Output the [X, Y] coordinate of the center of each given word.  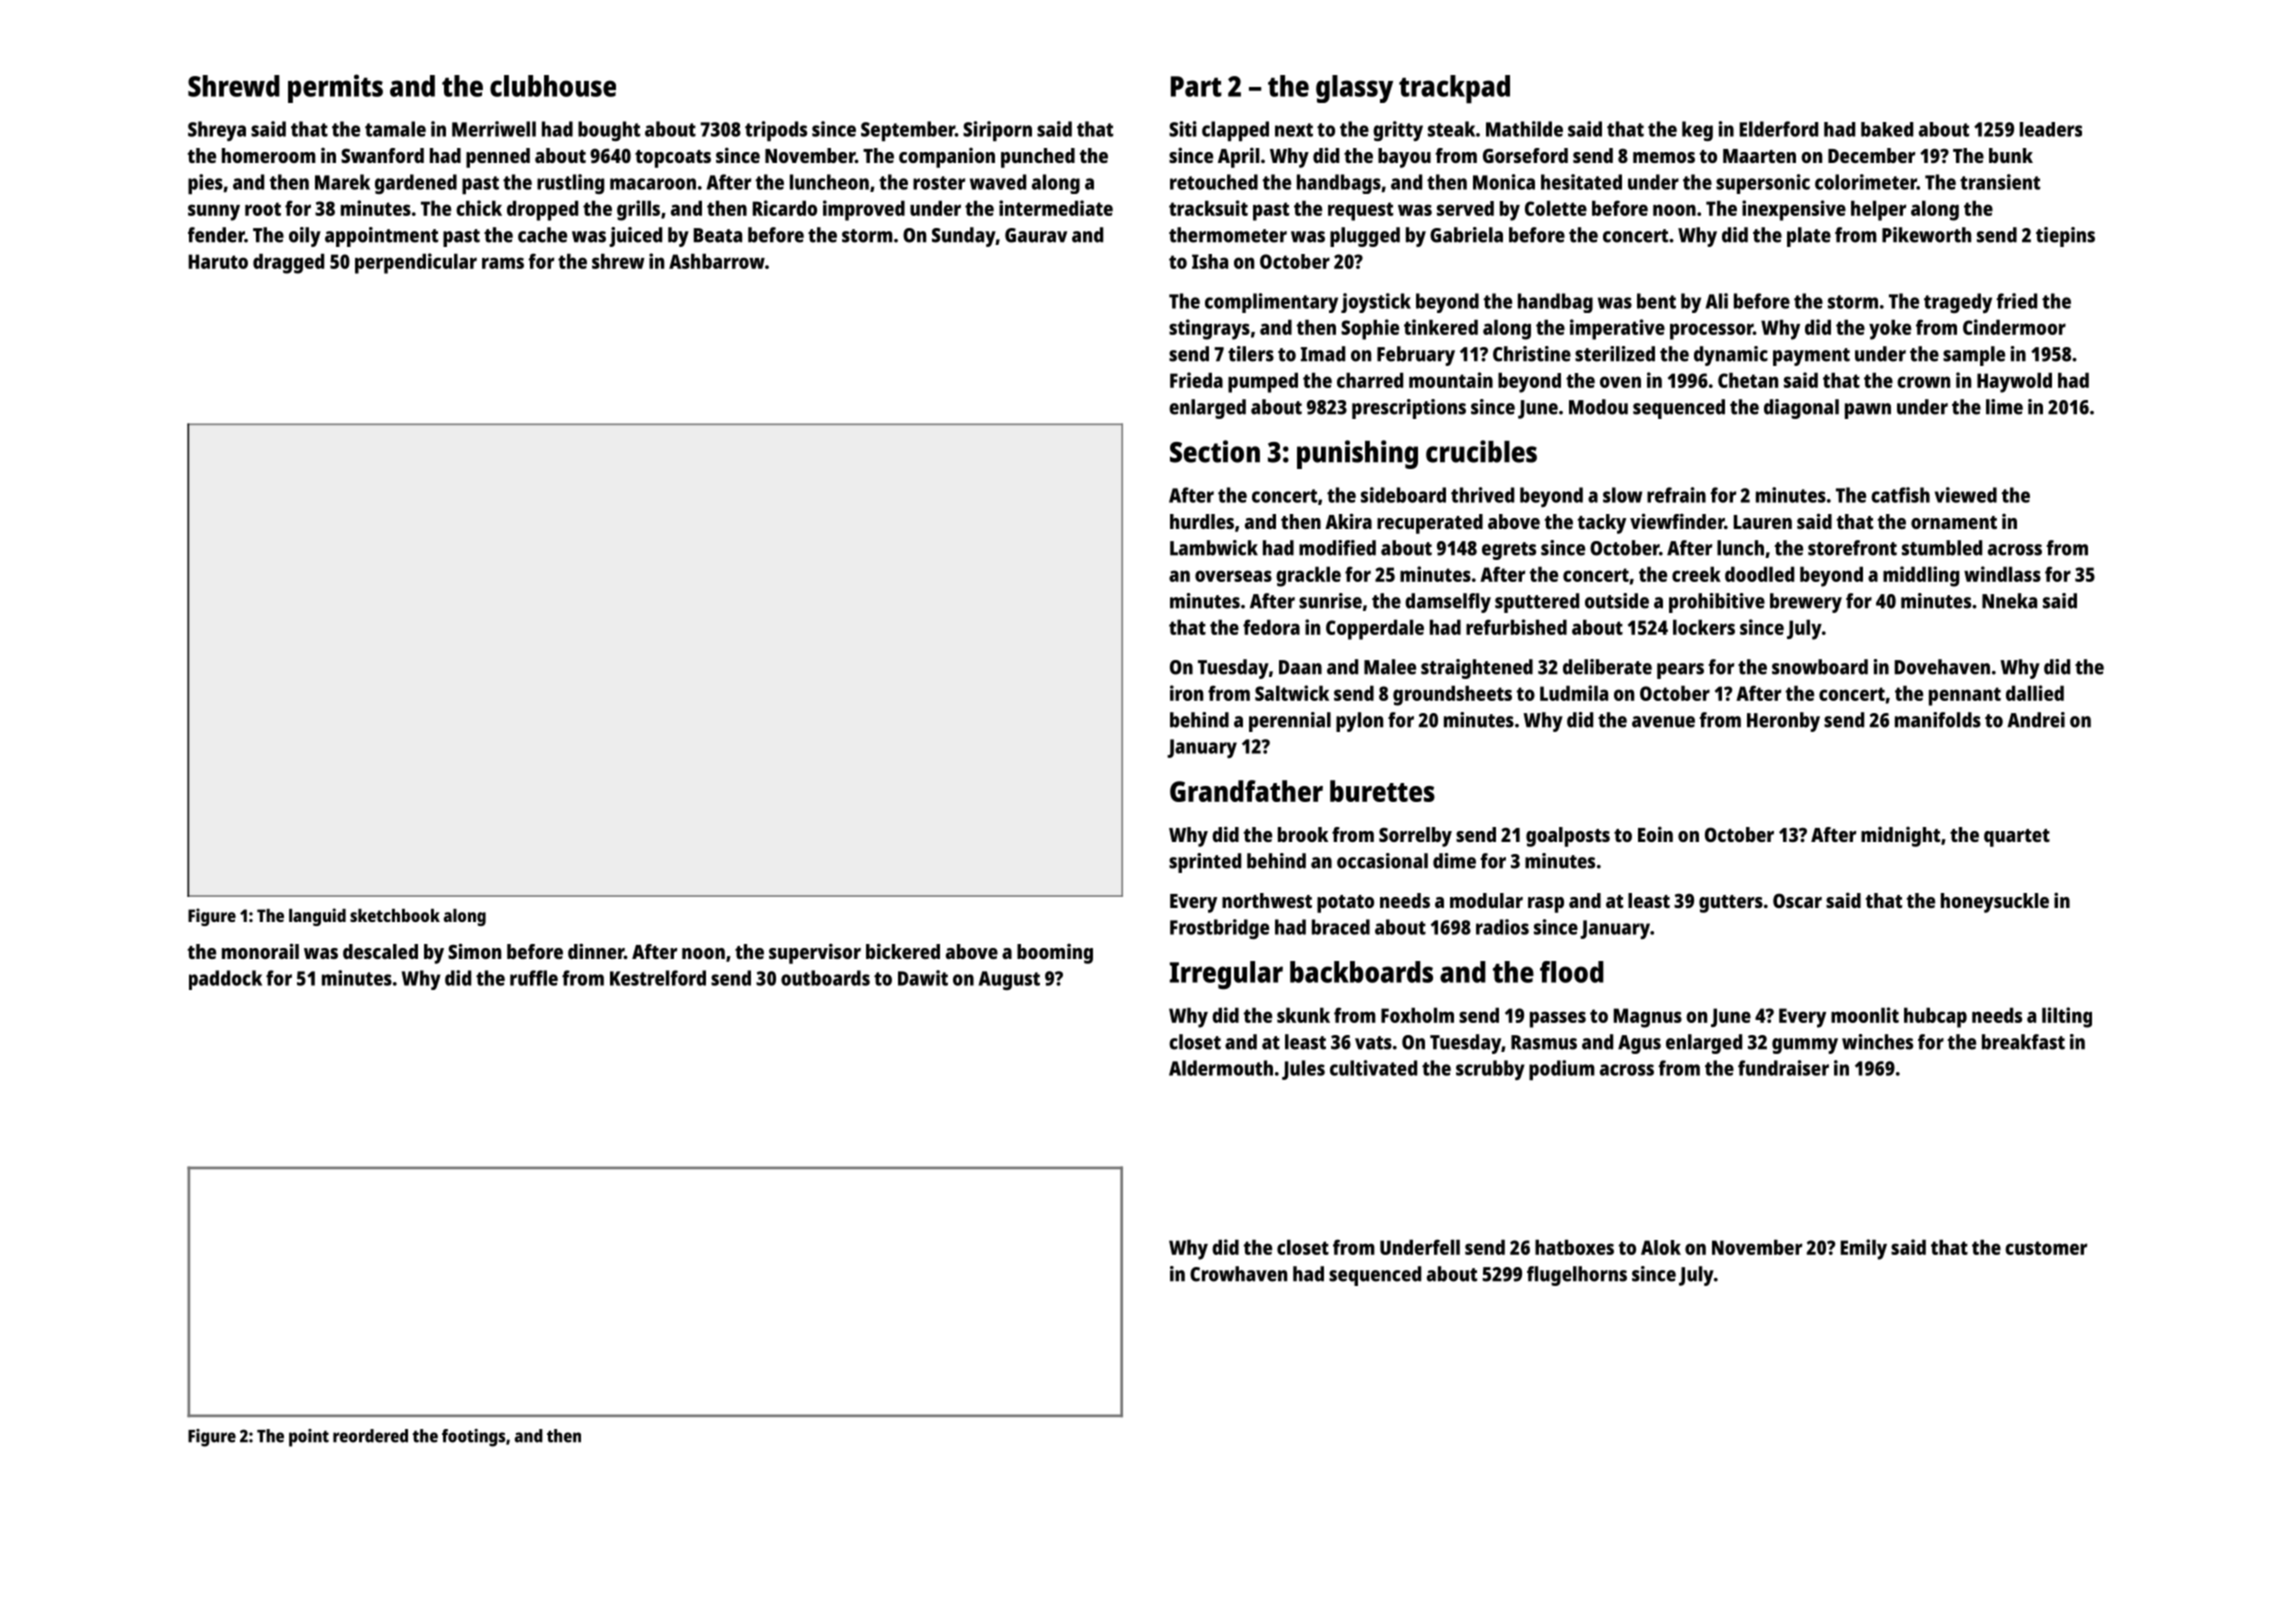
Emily [1864, 1249]
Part [1196, 86]
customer [2046, 1248]
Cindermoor [2014, 327]
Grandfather [1246, 791]
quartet [2017, 838]
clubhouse [553, 86]
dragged [288, 263]
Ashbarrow [717, 261]
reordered [370, 1436]
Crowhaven [1238, 1274]
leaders [2051, 129]
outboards [825, 978]
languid [317, 917]
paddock [225, 980]
